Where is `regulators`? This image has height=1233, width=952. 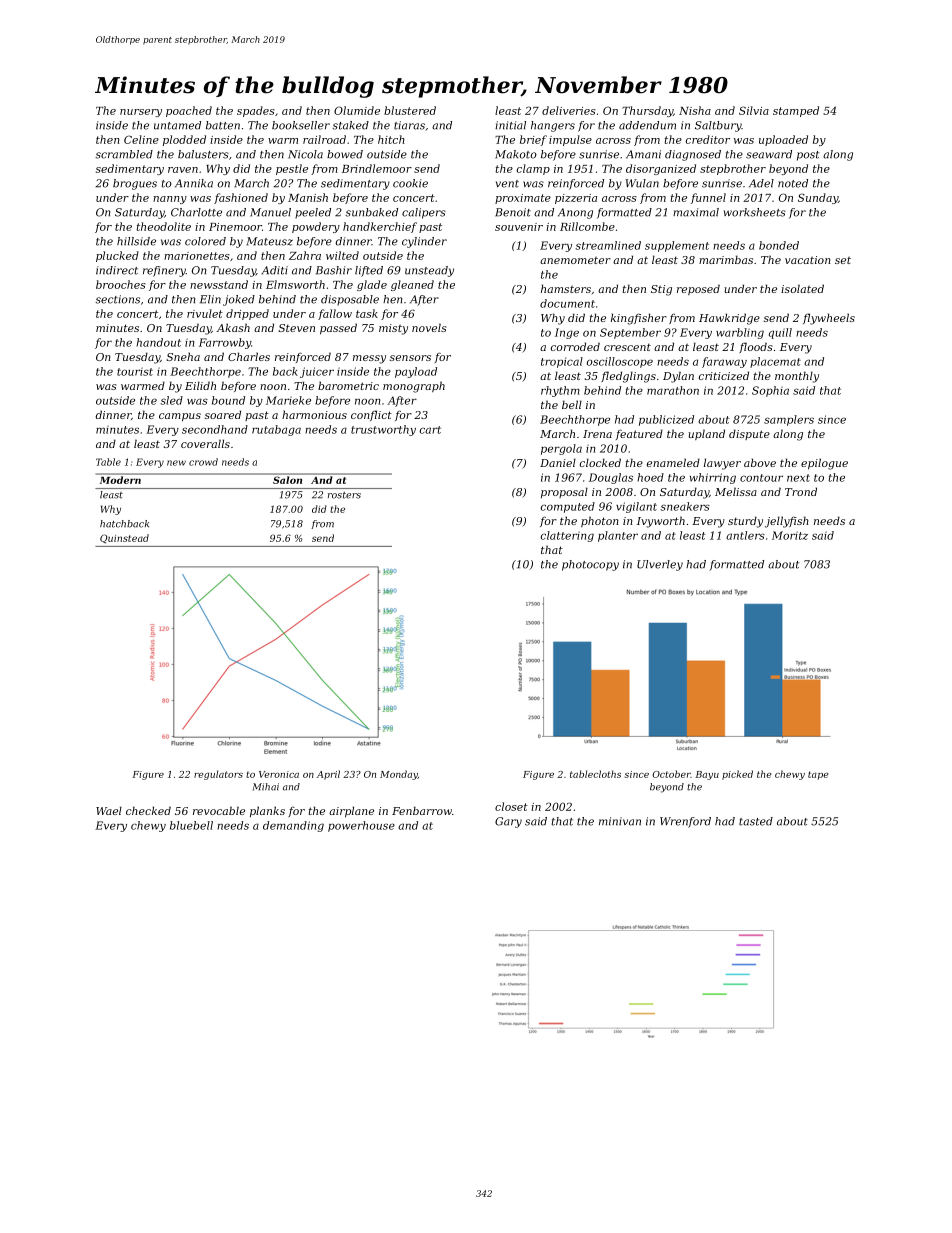 regulators is located at coordinates (218, 775).
